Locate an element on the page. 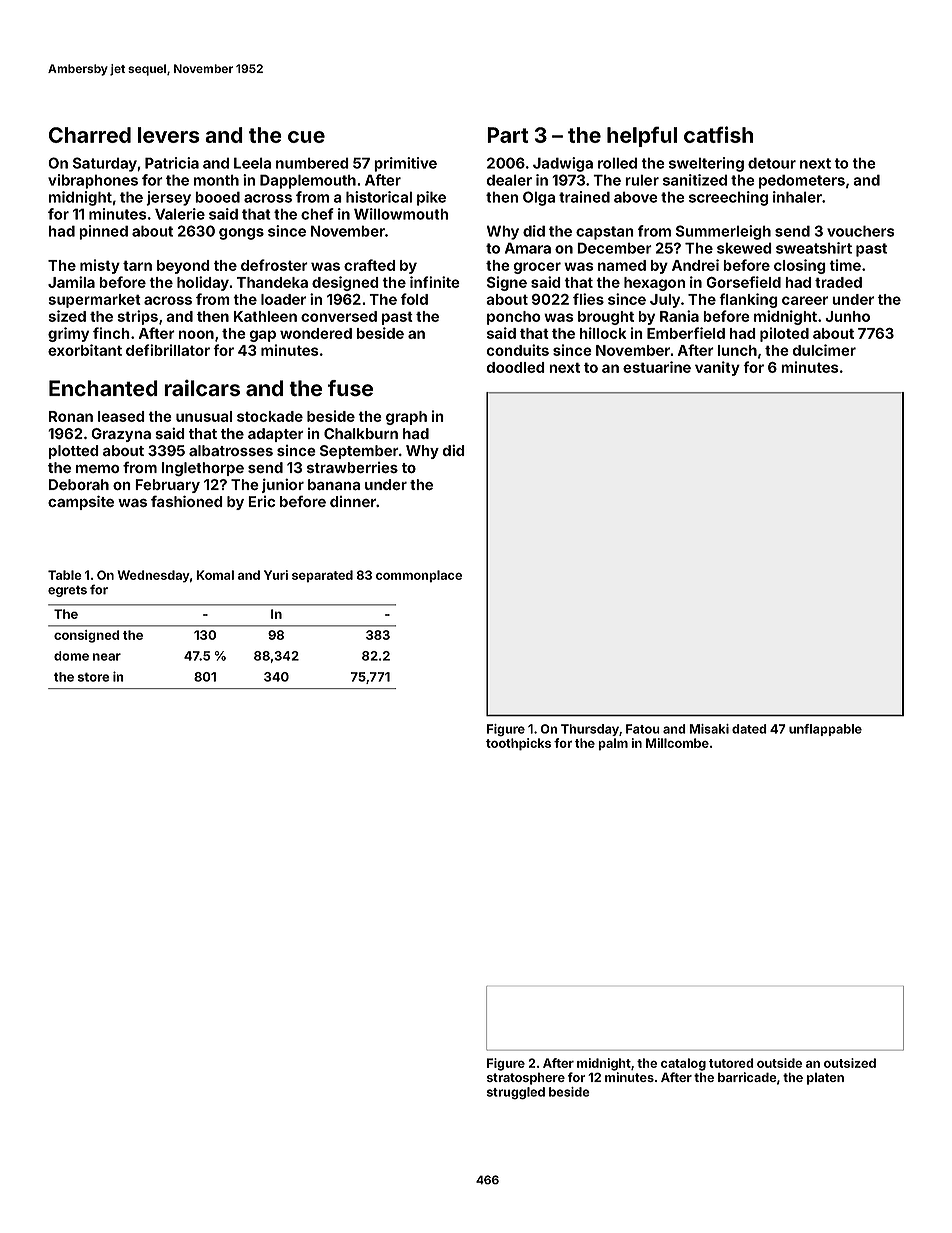 The width and height of the page is (952, 1233). egrets is located at coordinates (67, 591).
